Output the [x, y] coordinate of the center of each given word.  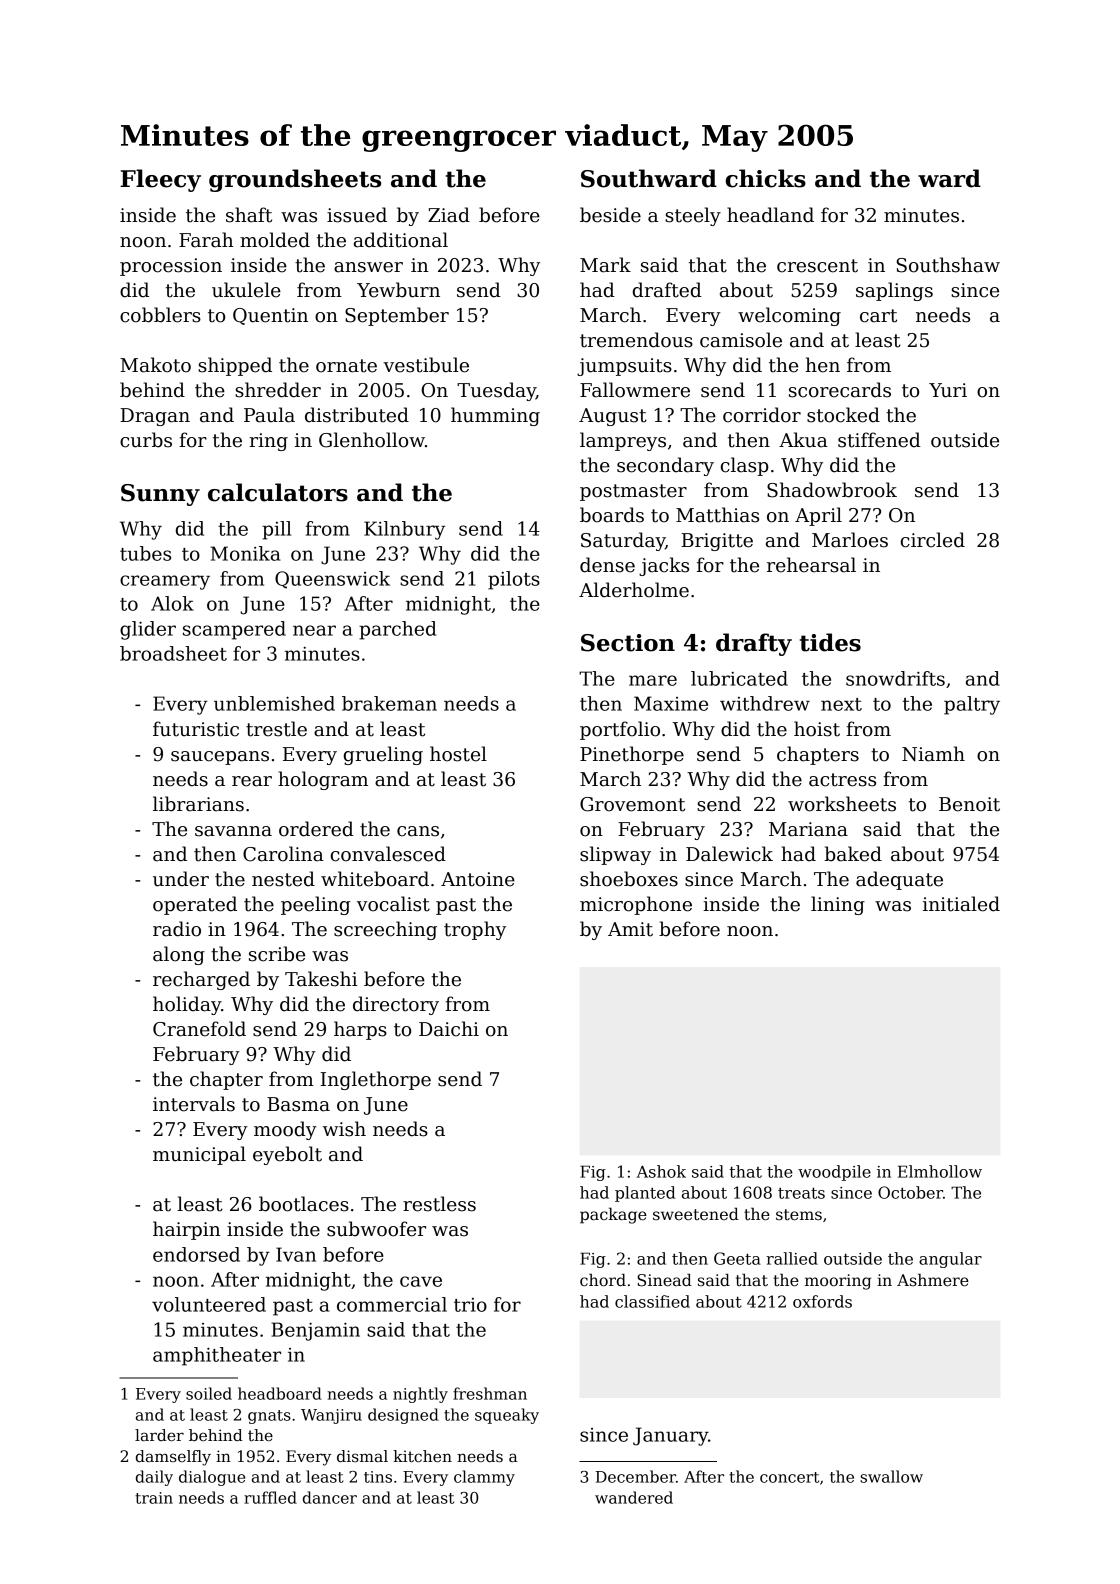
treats [801, 1193]
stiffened [879, 440]
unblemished [274, 703]
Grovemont [632, 804]
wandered [634, 1497]
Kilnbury [404, 530]
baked [853, 854]
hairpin [186, 1230]
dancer [330, 1497]
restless [439, 1204]
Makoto [155, 365]
